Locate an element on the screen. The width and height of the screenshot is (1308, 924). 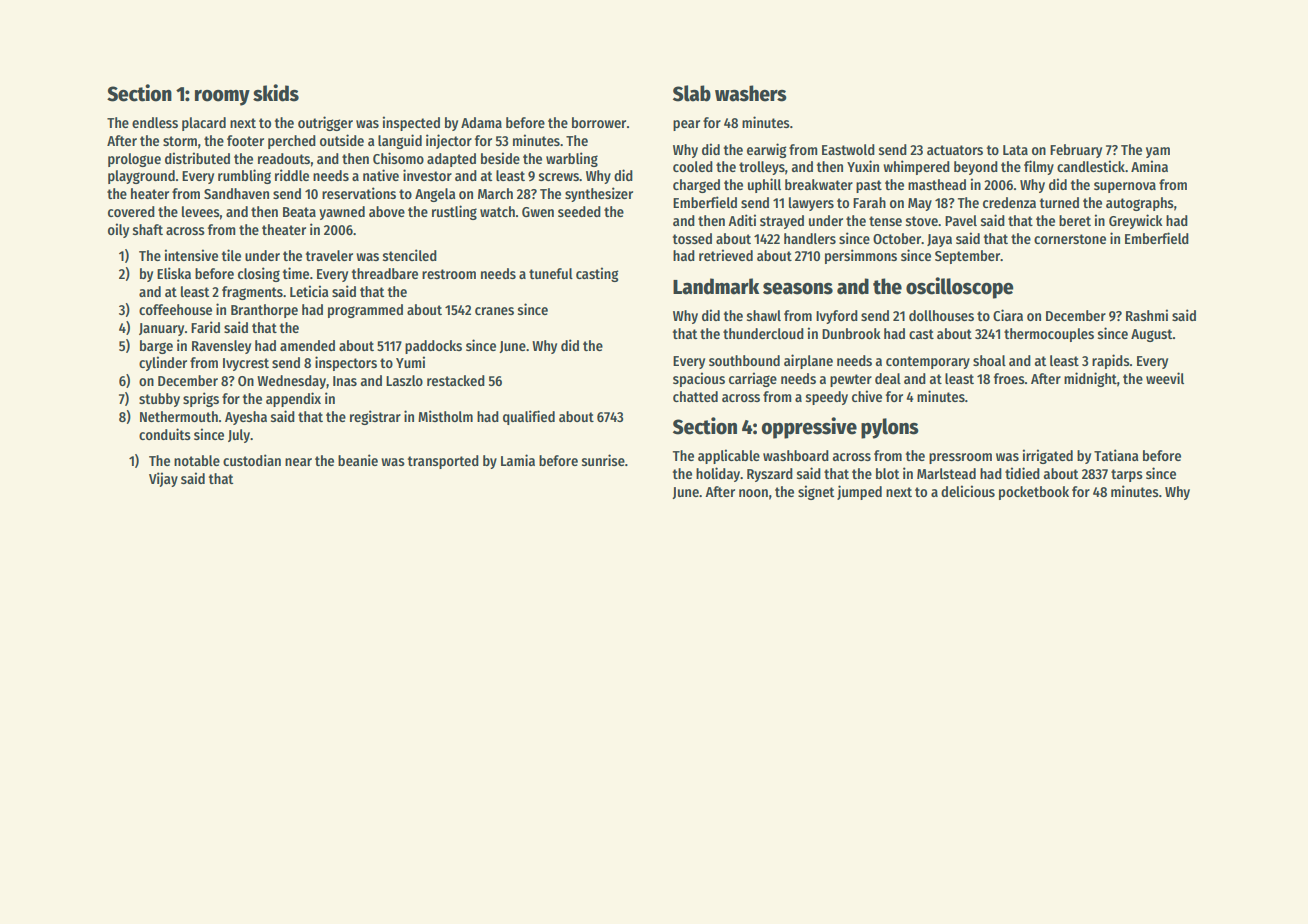
Vijay is located at coordinates (163, 479).
